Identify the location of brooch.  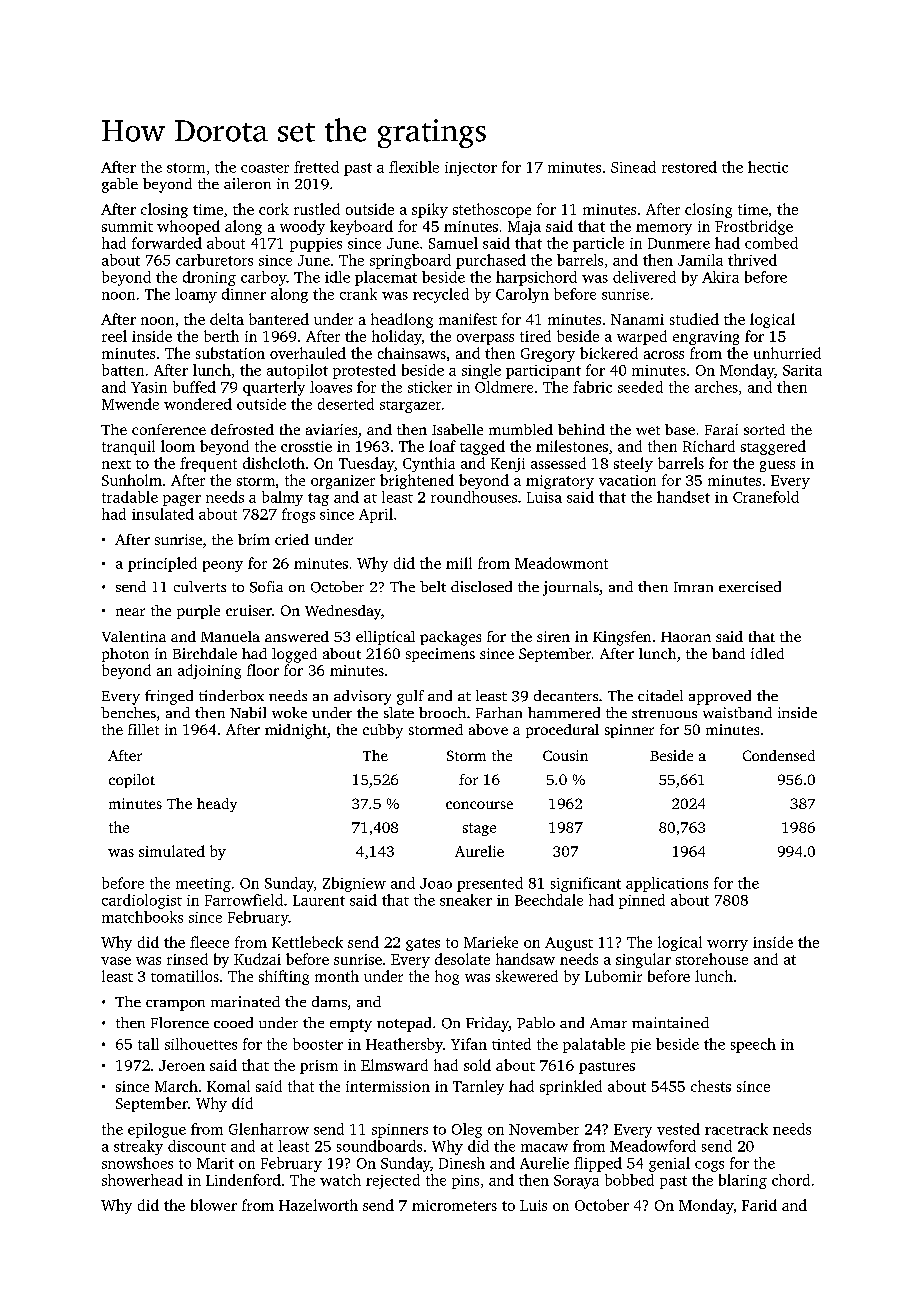
(442, 712).
